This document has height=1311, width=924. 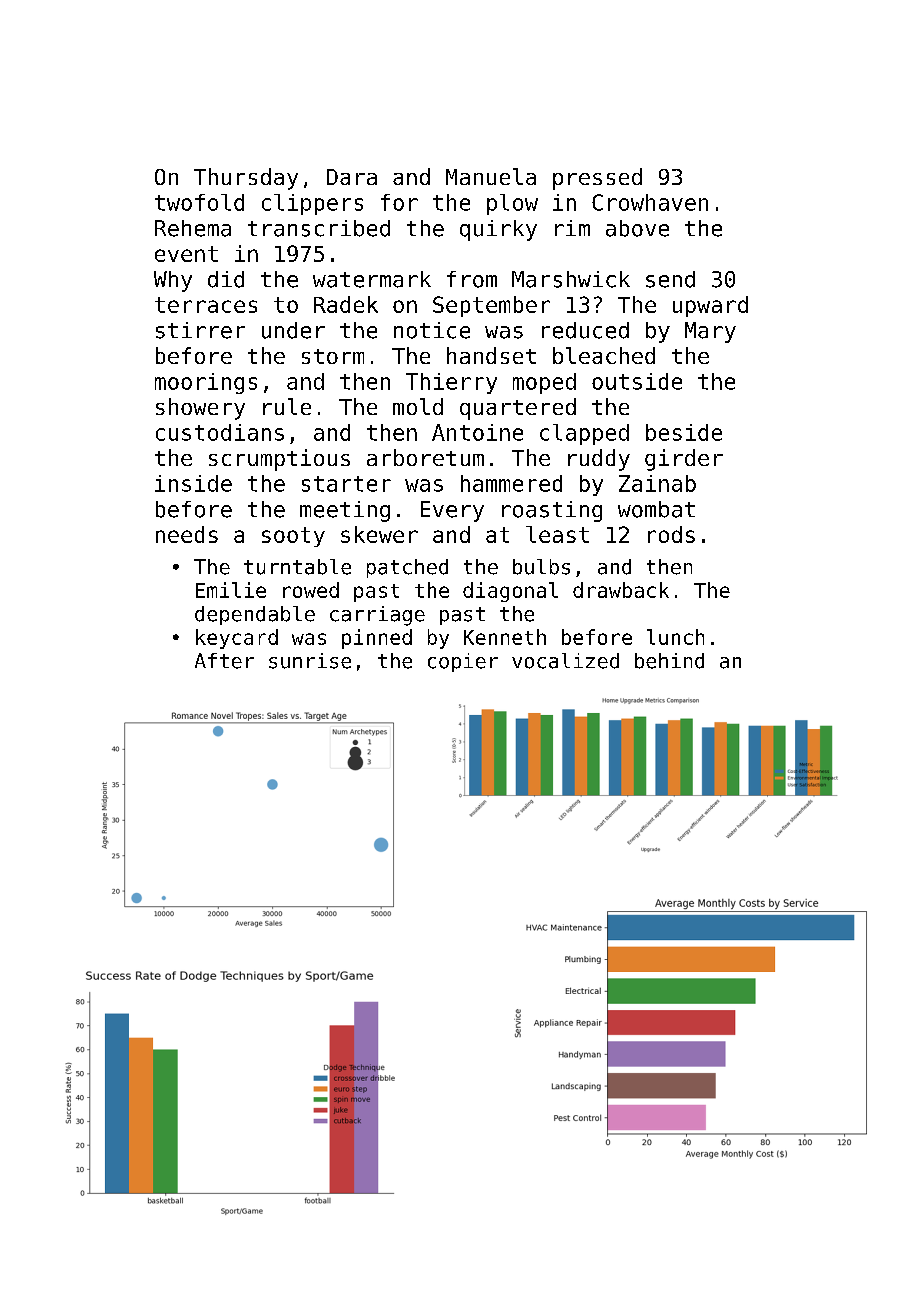 I want to click on upward, so click(x=710, y=306).
